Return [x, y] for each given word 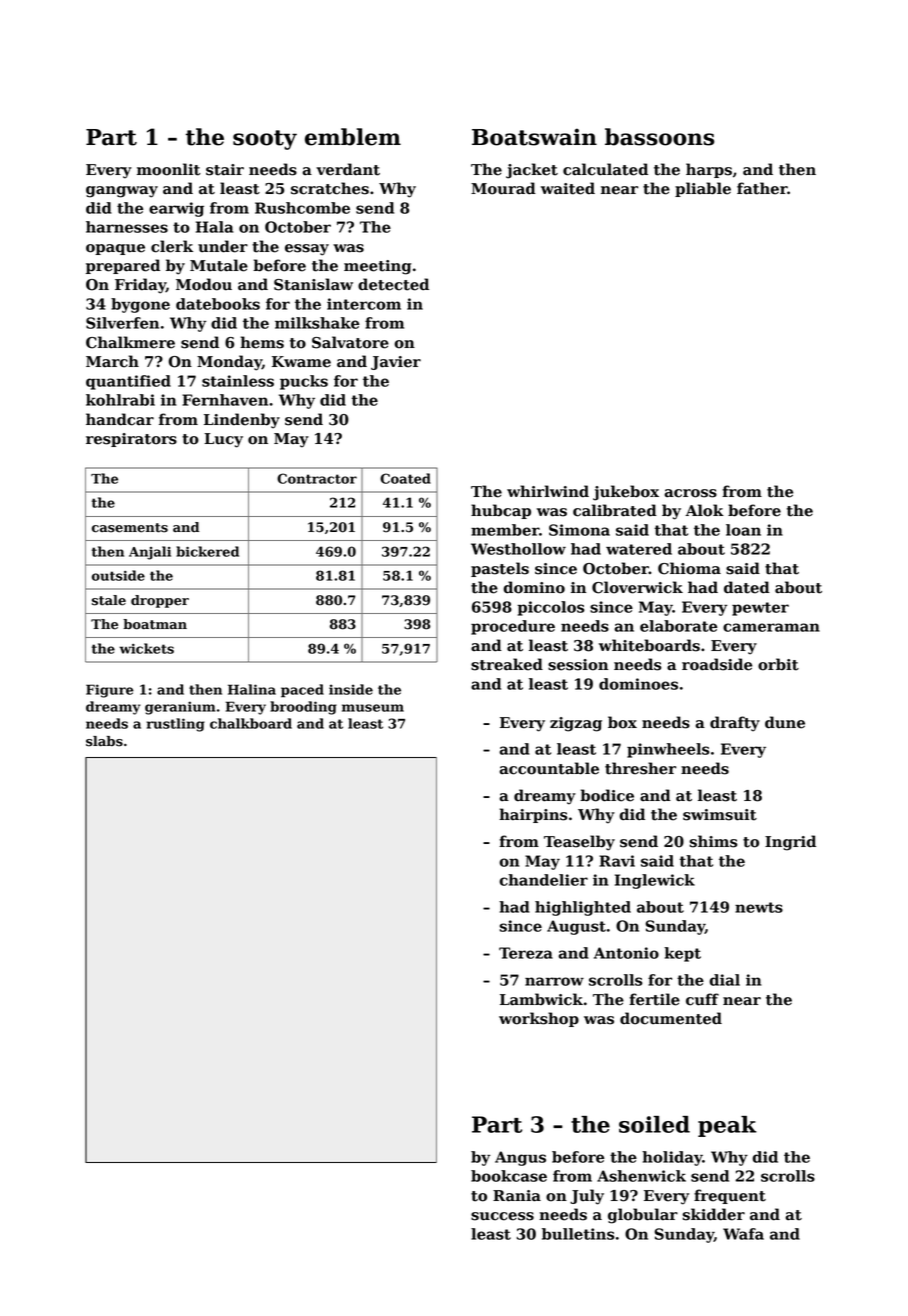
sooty [265, 140]
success [502, 1216]
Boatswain [534, 137]
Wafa [743, 1234]
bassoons [659, 137]
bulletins [578, 1234]
